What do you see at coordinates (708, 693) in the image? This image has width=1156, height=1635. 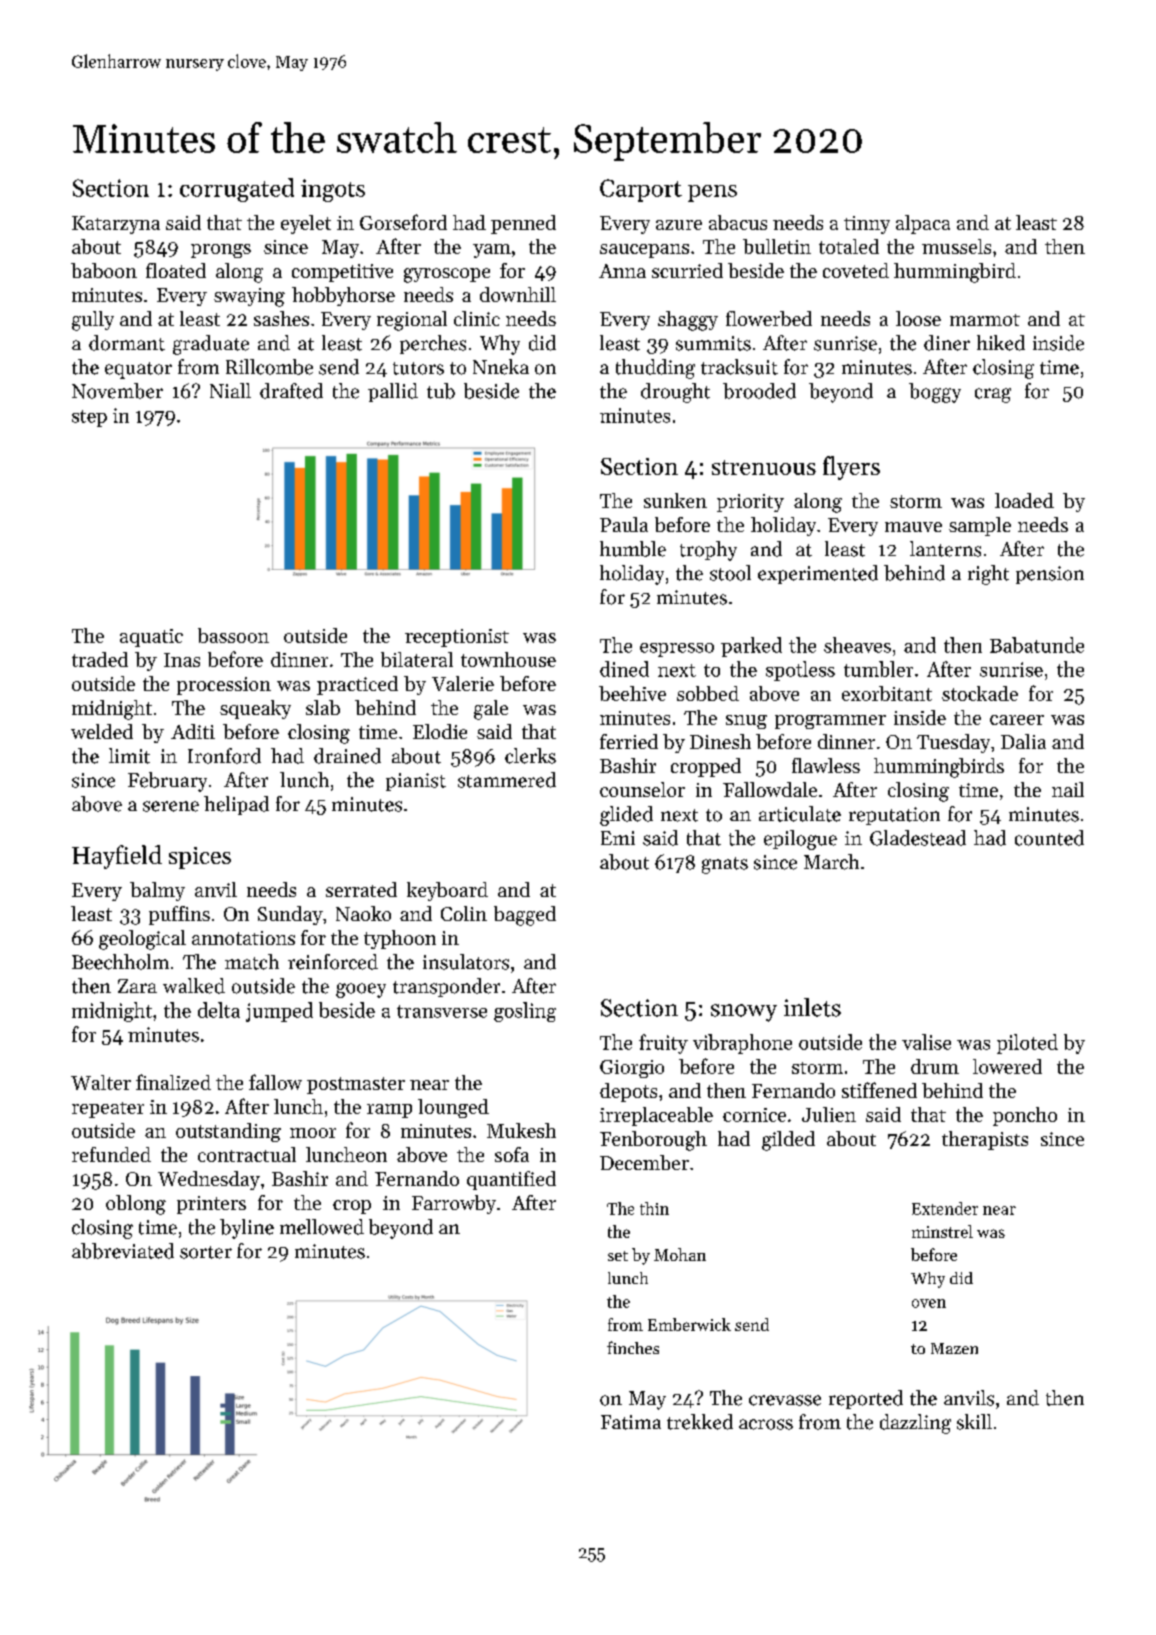 I see `sobbed` at bounding box center [708, 693].
